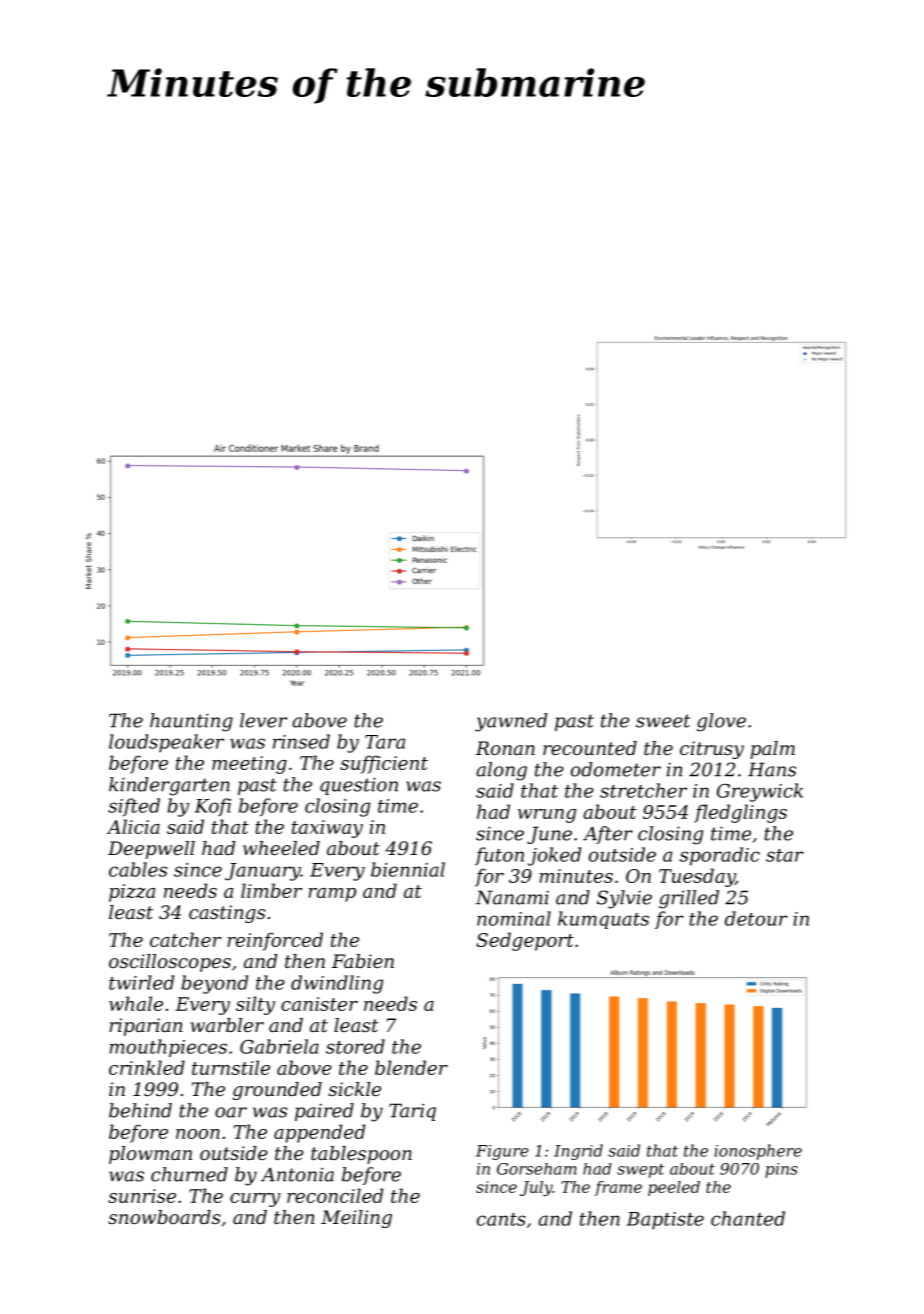  What do you see at coordinates (514, 918) in the document?
I see `nominal` at bounding box center [514, 918].
